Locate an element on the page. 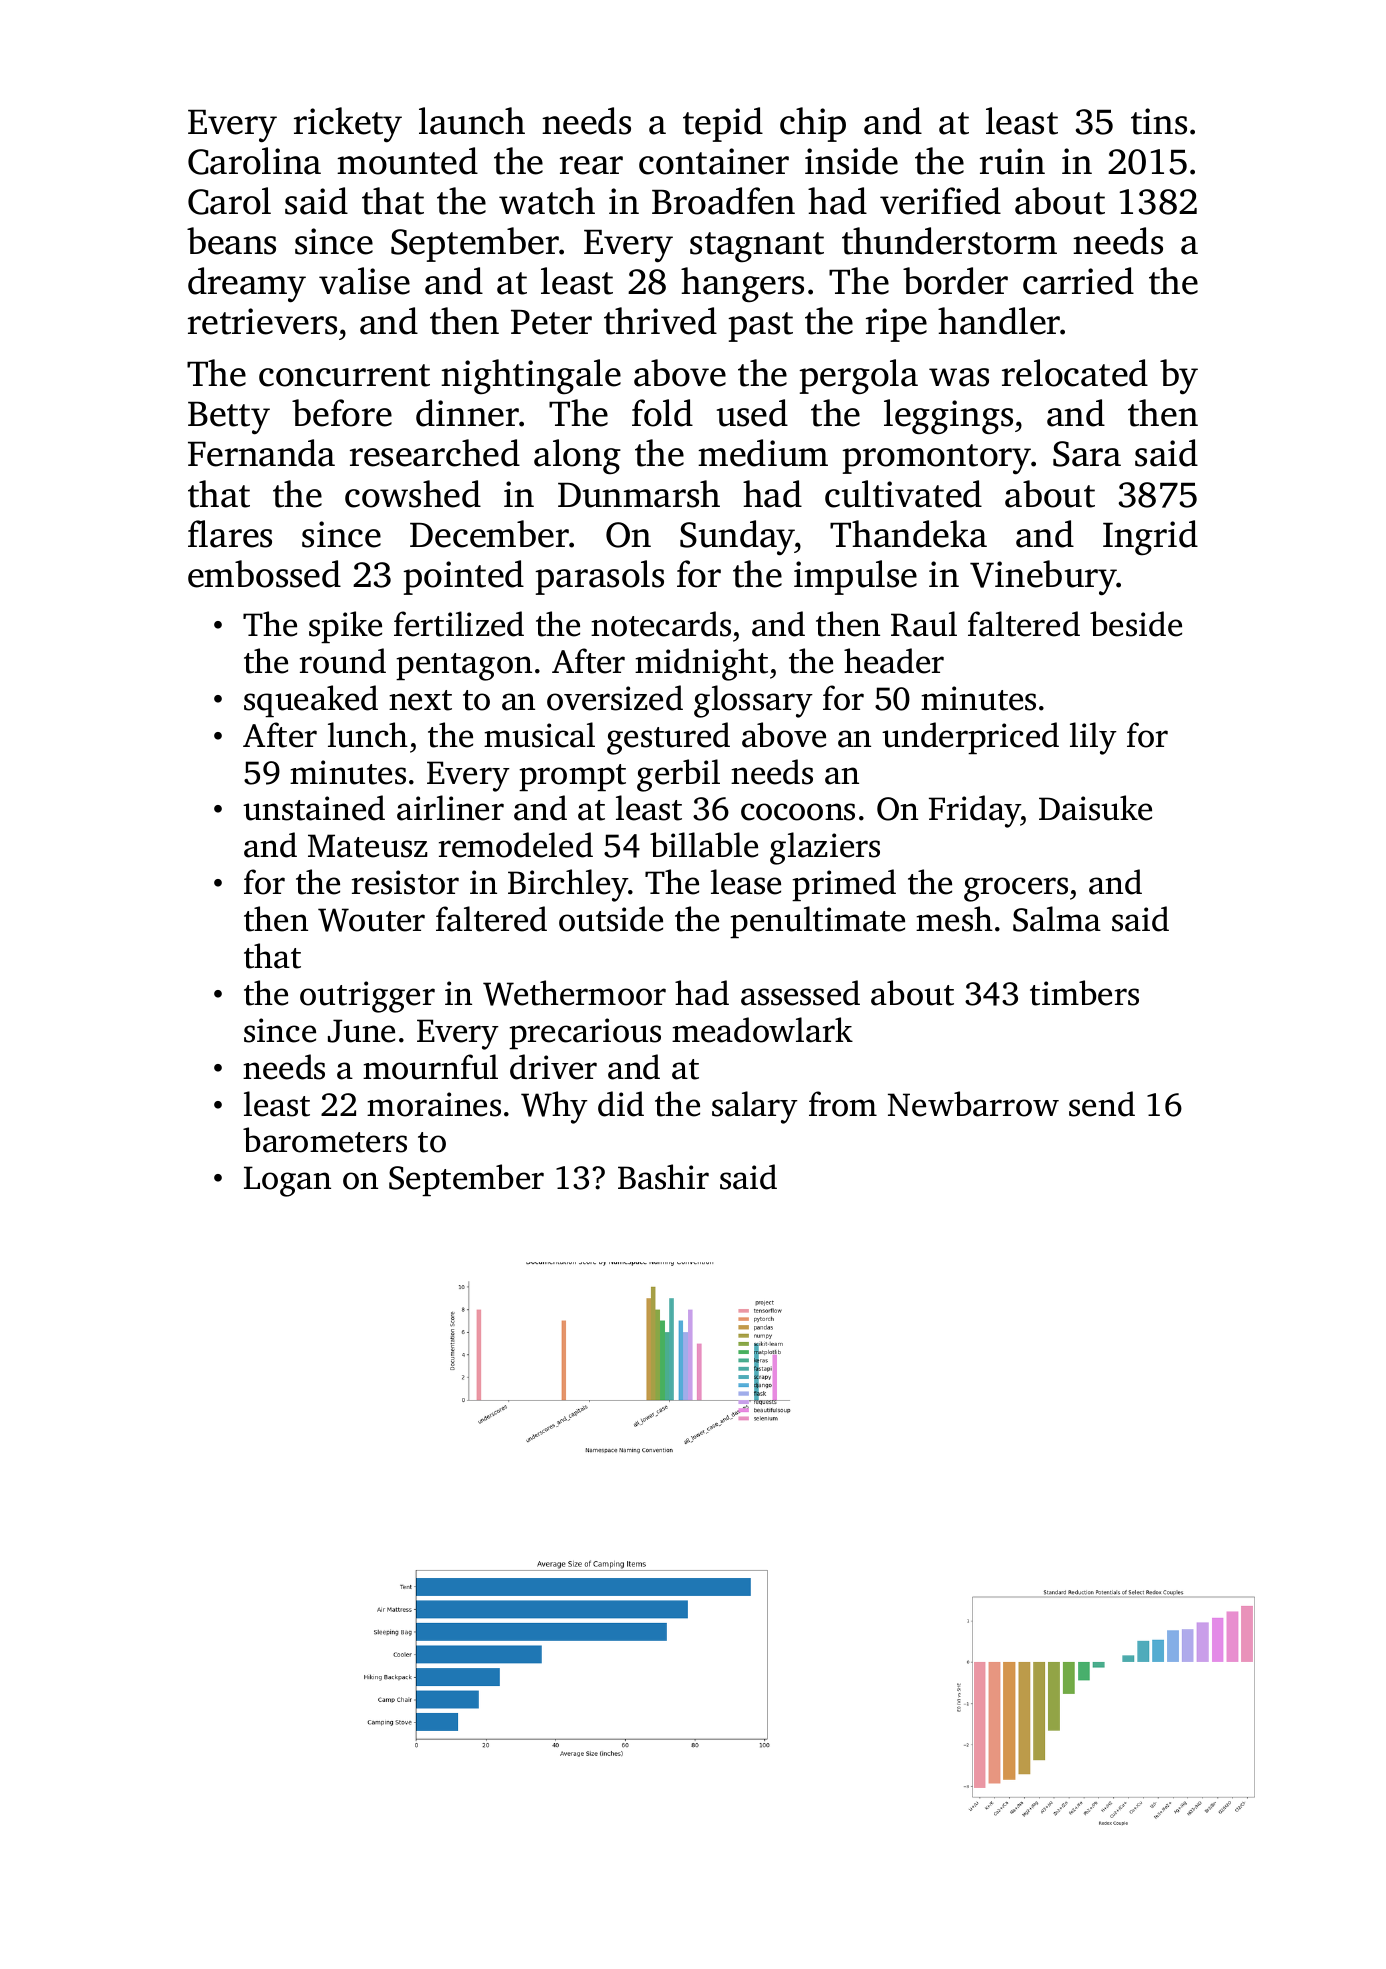  flares is located at coordinates (230, 534).
